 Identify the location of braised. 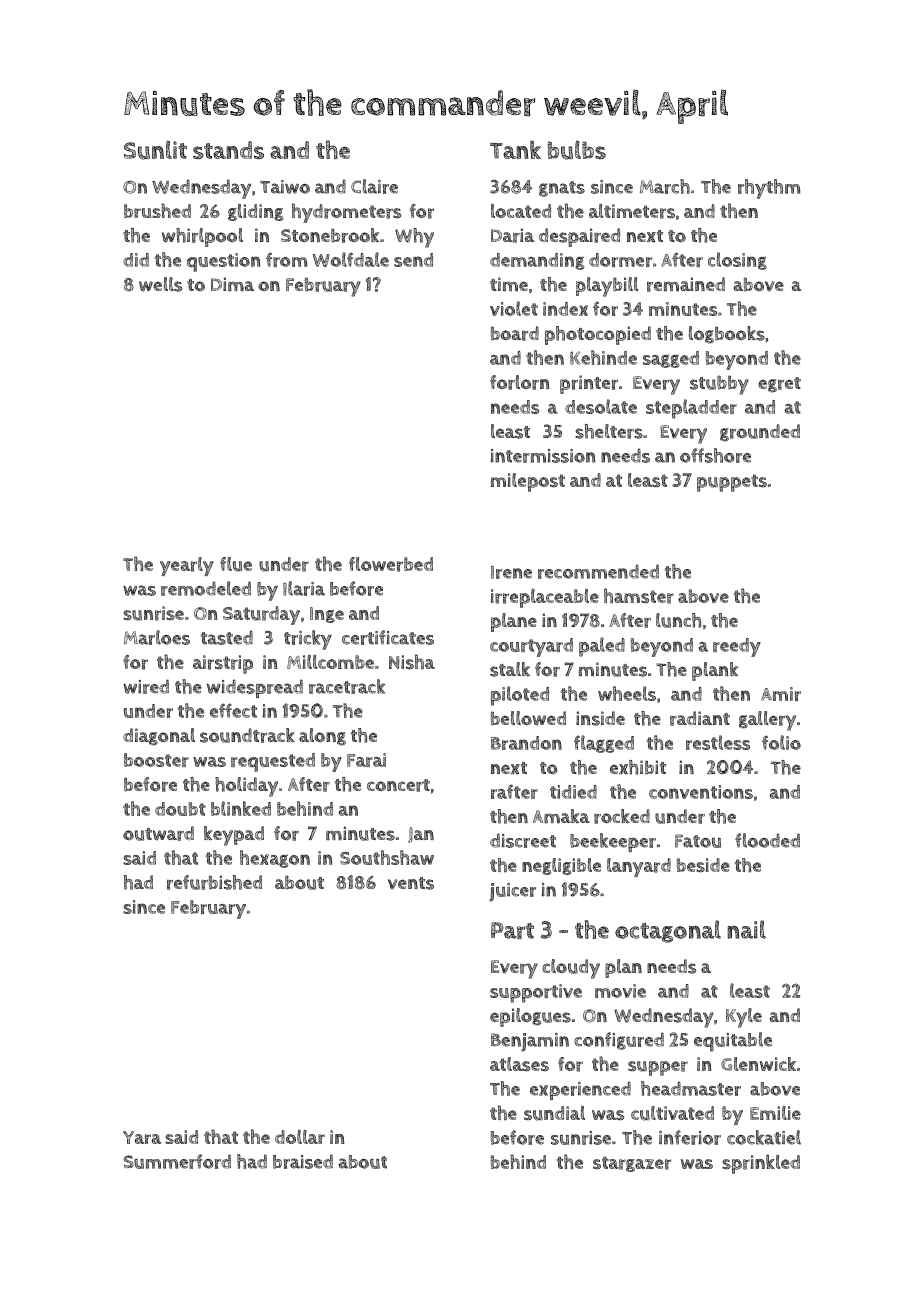
(303, 1161).
